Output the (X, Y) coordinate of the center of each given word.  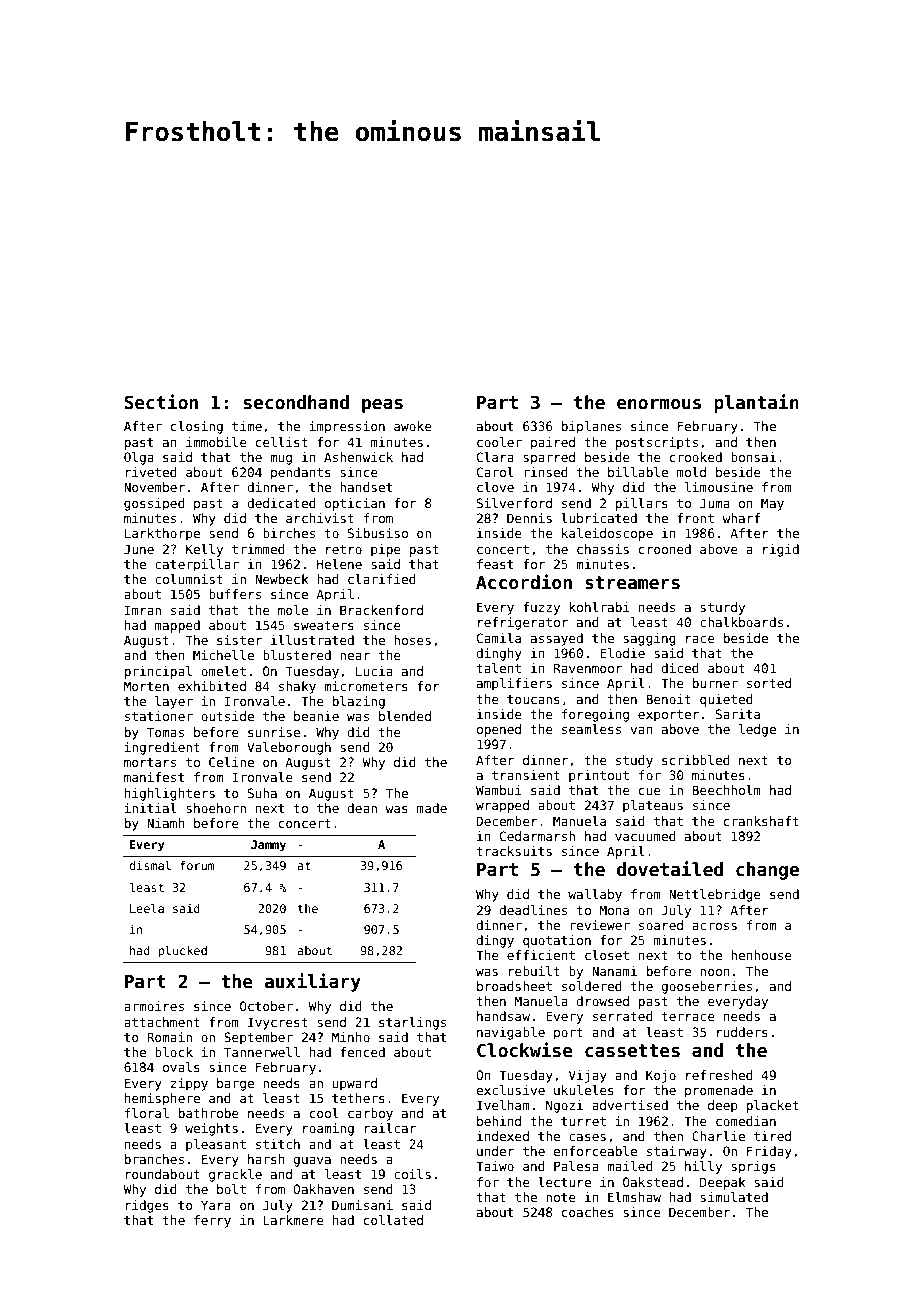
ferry (212, 1221)
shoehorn (216, 808)
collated (393, 1220)
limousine (719, 487)
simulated (734, 1197)
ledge (757, 730)
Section (161, 402)
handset (366, 487)
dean (362, 808)
